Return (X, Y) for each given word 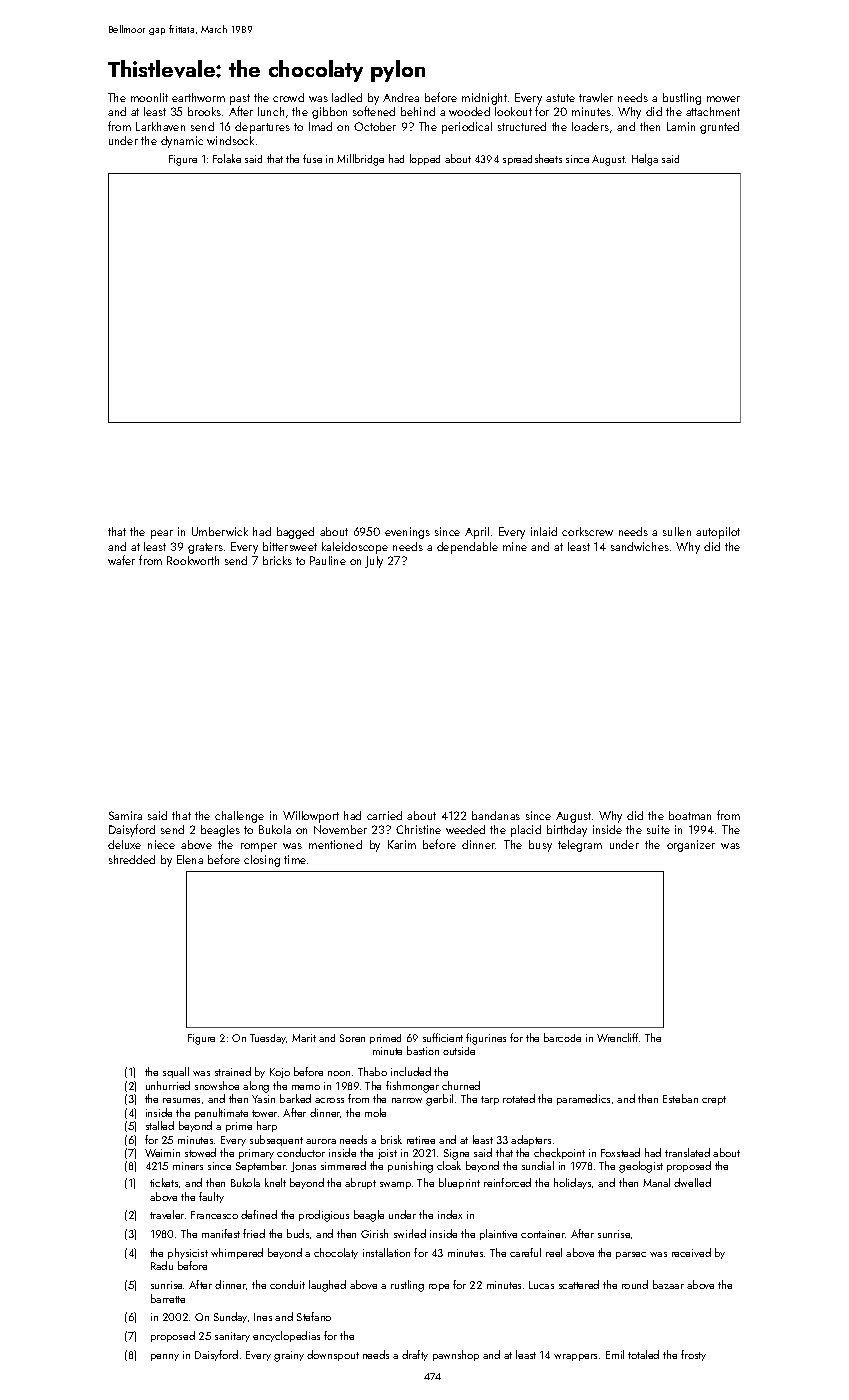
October (375, 126)
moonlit (149, 97)
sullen (677, 531)
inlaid (544, 531)
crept (714, 1100)
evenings (407, 533)
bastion (423, 1050)
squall (176, 1072)
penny (165, 1357)
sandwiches (640, 546)
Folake (227, 158)
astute (560, 98)
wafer (121, 560)
